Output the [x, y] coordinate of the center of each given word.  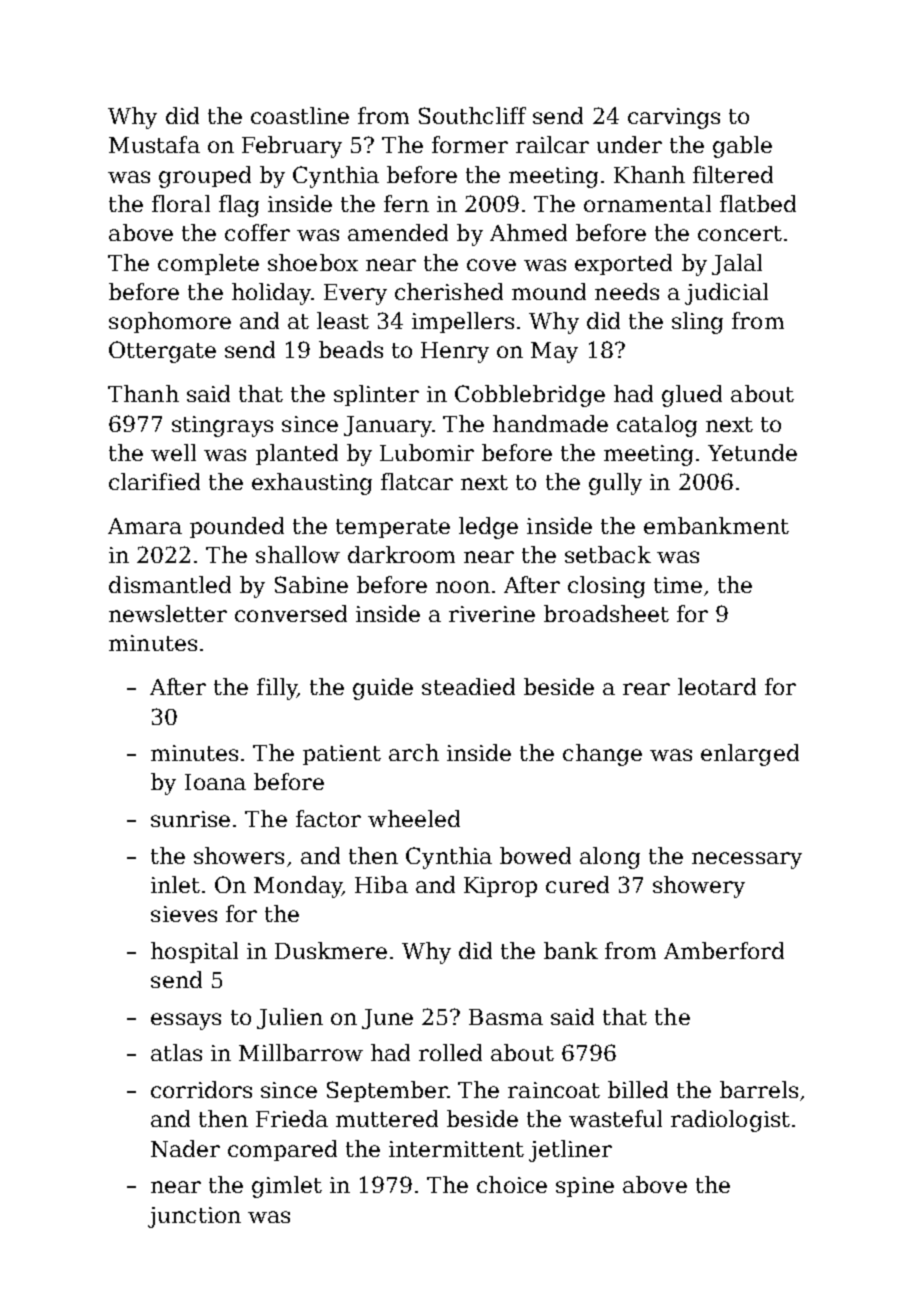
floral [181, 203]
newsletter [168, 613]
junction [194, 1217]
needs [627, 291]
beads [351, 349]
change [602, 755]
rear [646, 689]
